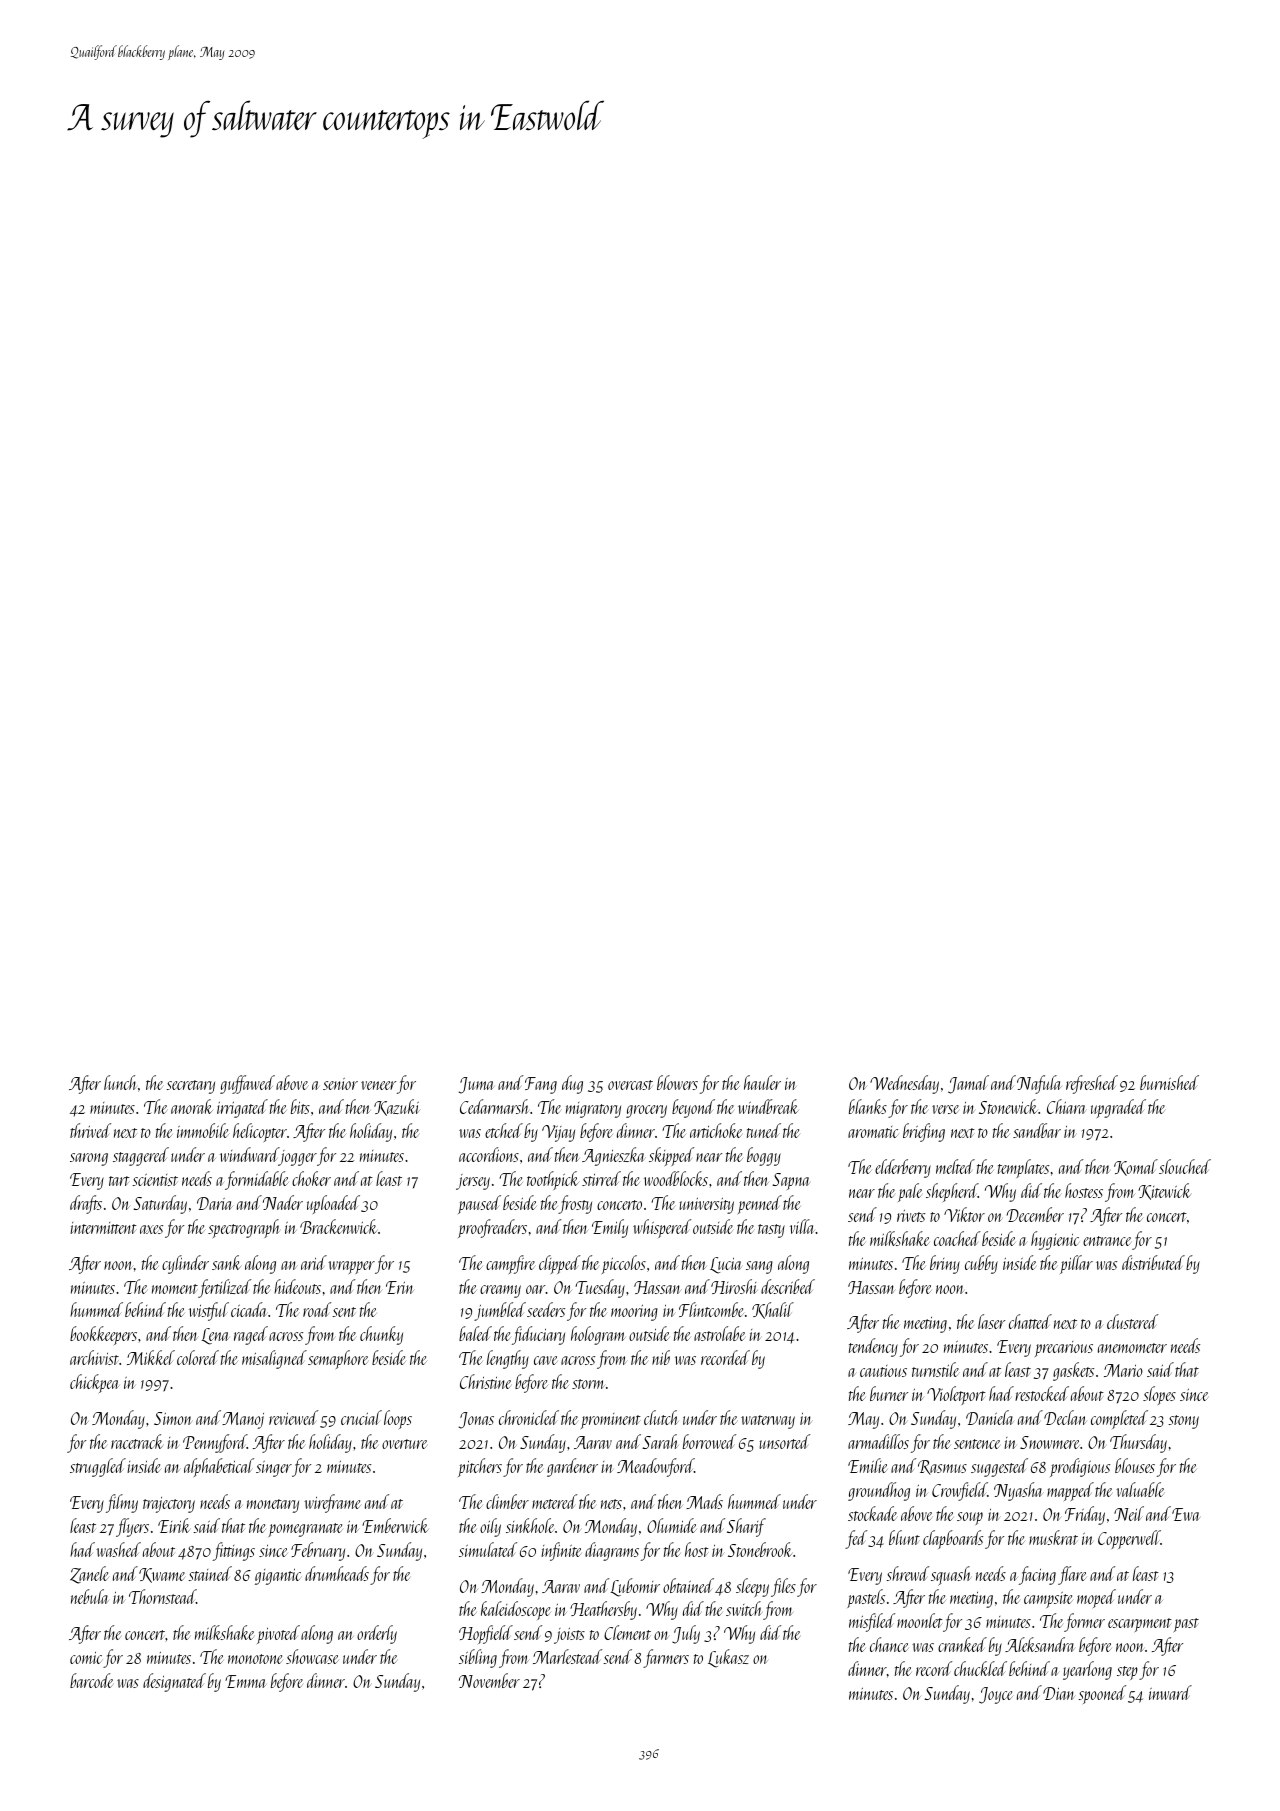  I want to click on immobile, so click(203, 1130).
